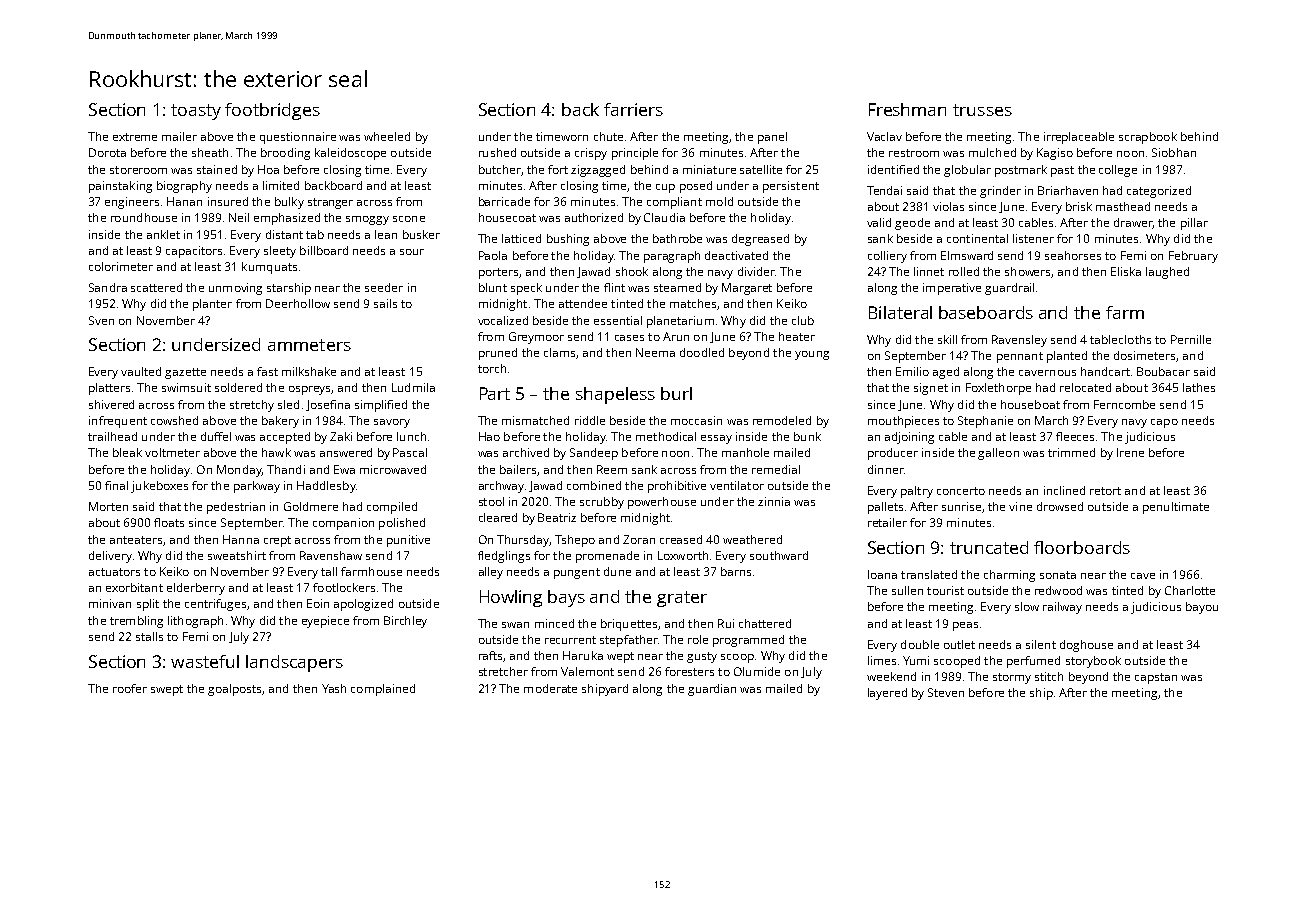  Describe the element at coordinates (709, 169) in the image. I see `miniature` at that location.
